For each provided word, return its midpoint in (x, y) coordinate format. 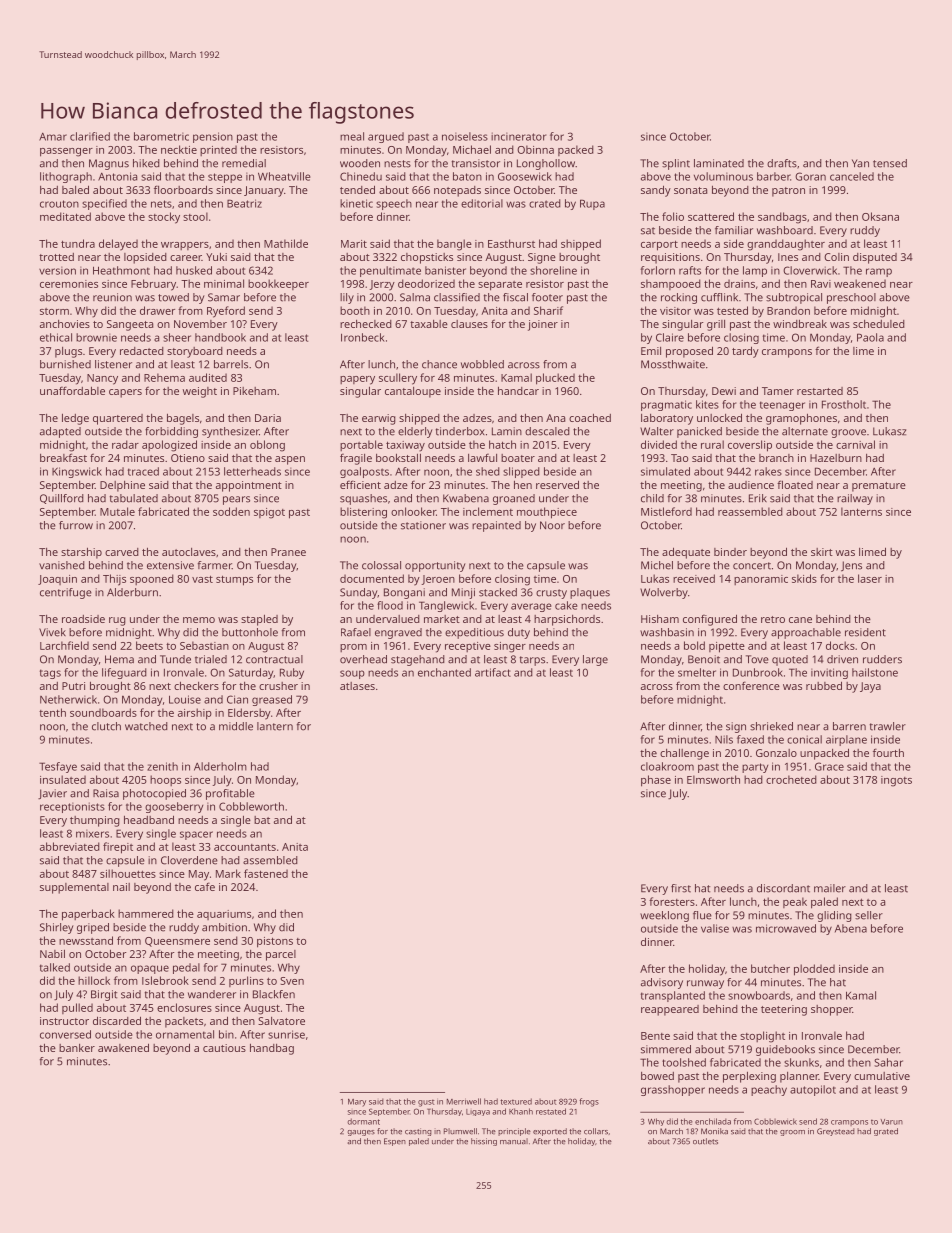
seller (869, 915)
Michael (472, 149)
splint (676, 164)
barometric (161, 136)
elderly (415, 432)
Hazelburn (836, 458)
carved (122, 552)
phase (656, 781)
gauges (361, 1133)
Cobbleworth (251, 806)
